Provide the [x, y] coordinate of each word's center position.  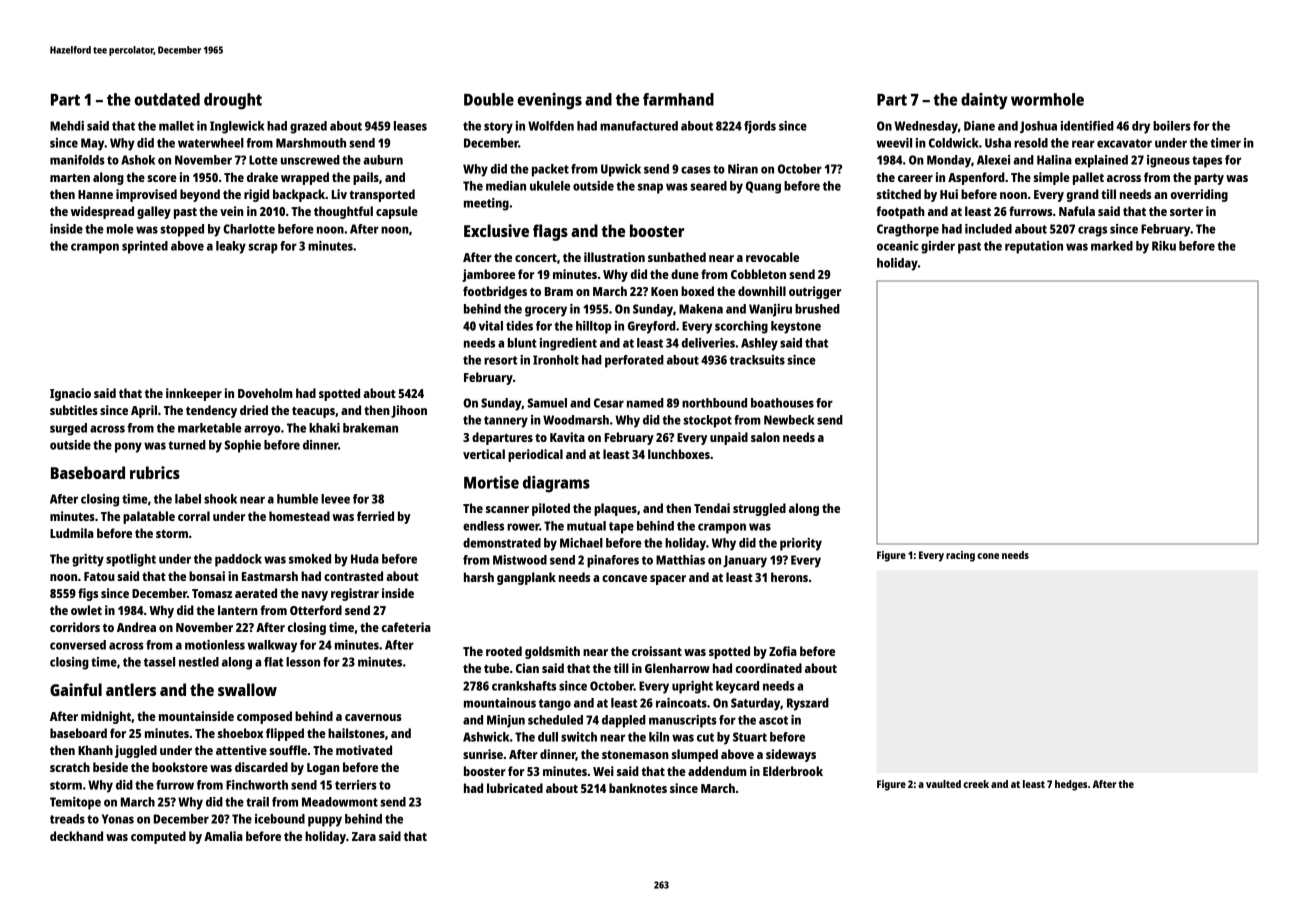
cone [988, 556]
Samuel [547, 403]
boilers [1172, 126]
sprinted [145, 247]
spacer [668, 580]
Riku [1164, 246]
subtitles [74, 410]
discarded [261, 767]
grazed [308, 127]
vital [491, 326]
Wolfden [551, 126]
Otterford [316, 610]
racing [960, 556]
